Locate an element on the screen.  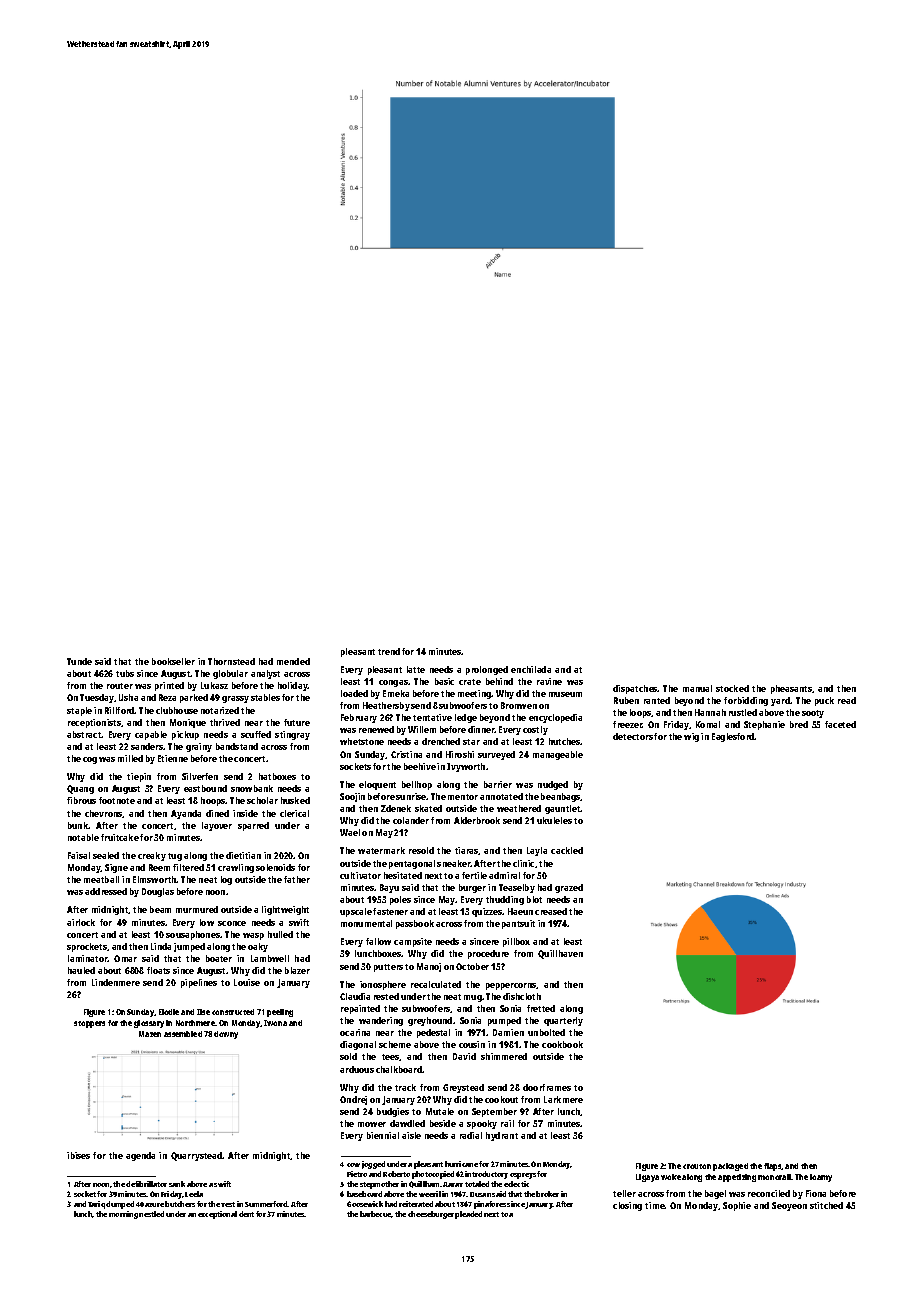
fretted is located at coordinates (541, 1008).
